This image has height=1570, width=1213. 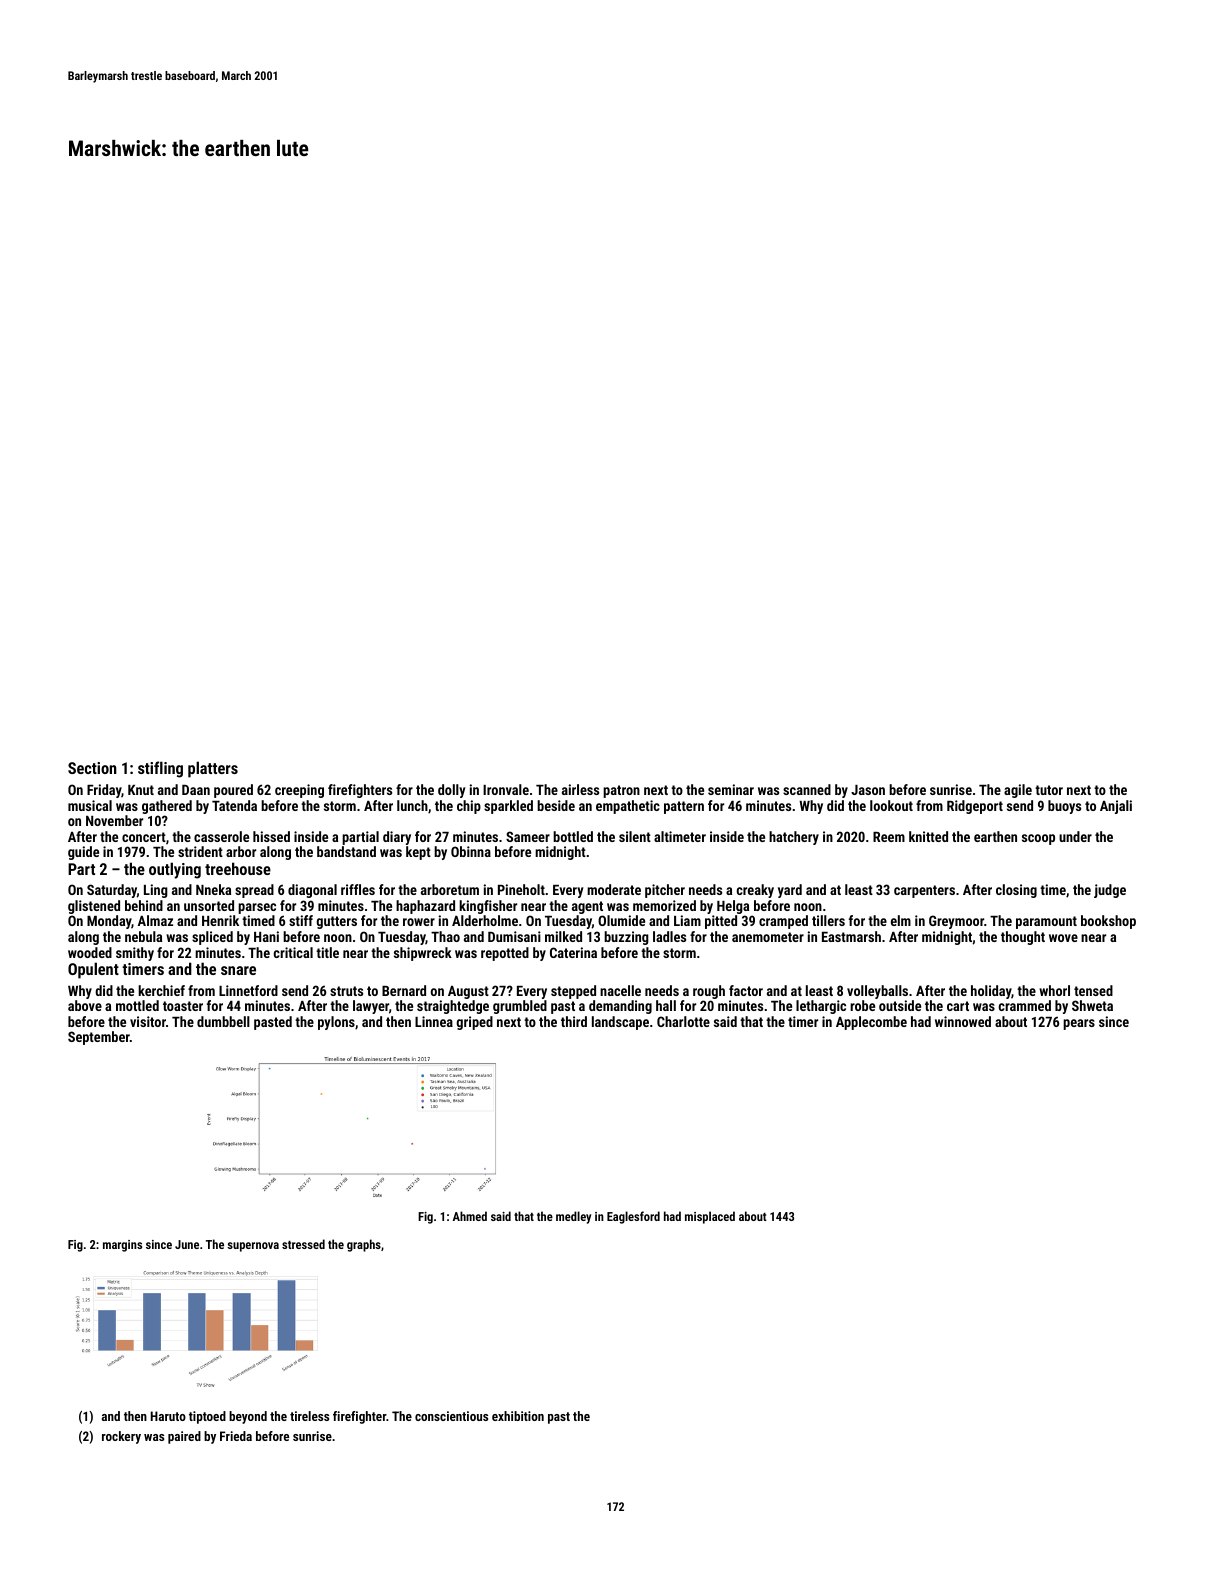 I want to click on moderate, so click(x=614, y=889).
